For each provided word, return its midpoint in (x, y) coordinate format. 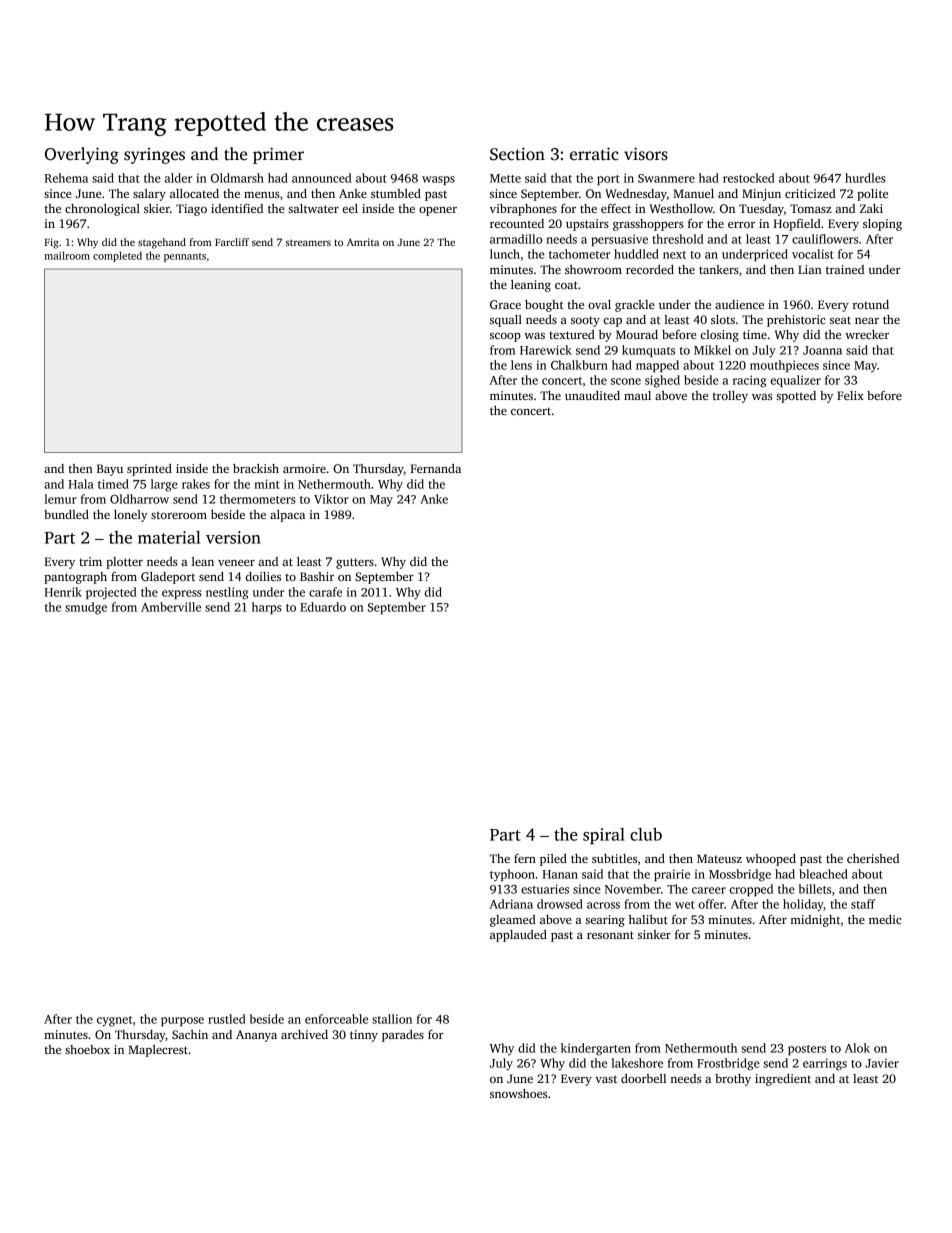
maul (637, 395)
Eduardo (323, 607)
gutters (355, 563)
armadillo (516, 239)
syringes (154, 156)
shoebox (87, 1049)
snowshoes (518, 1093)
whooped (771, 860)
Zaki (871, 208)
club (646, 834)
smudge (86, 608)
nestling (227, 593)
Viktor (331, 499)
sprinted (149, 470)
